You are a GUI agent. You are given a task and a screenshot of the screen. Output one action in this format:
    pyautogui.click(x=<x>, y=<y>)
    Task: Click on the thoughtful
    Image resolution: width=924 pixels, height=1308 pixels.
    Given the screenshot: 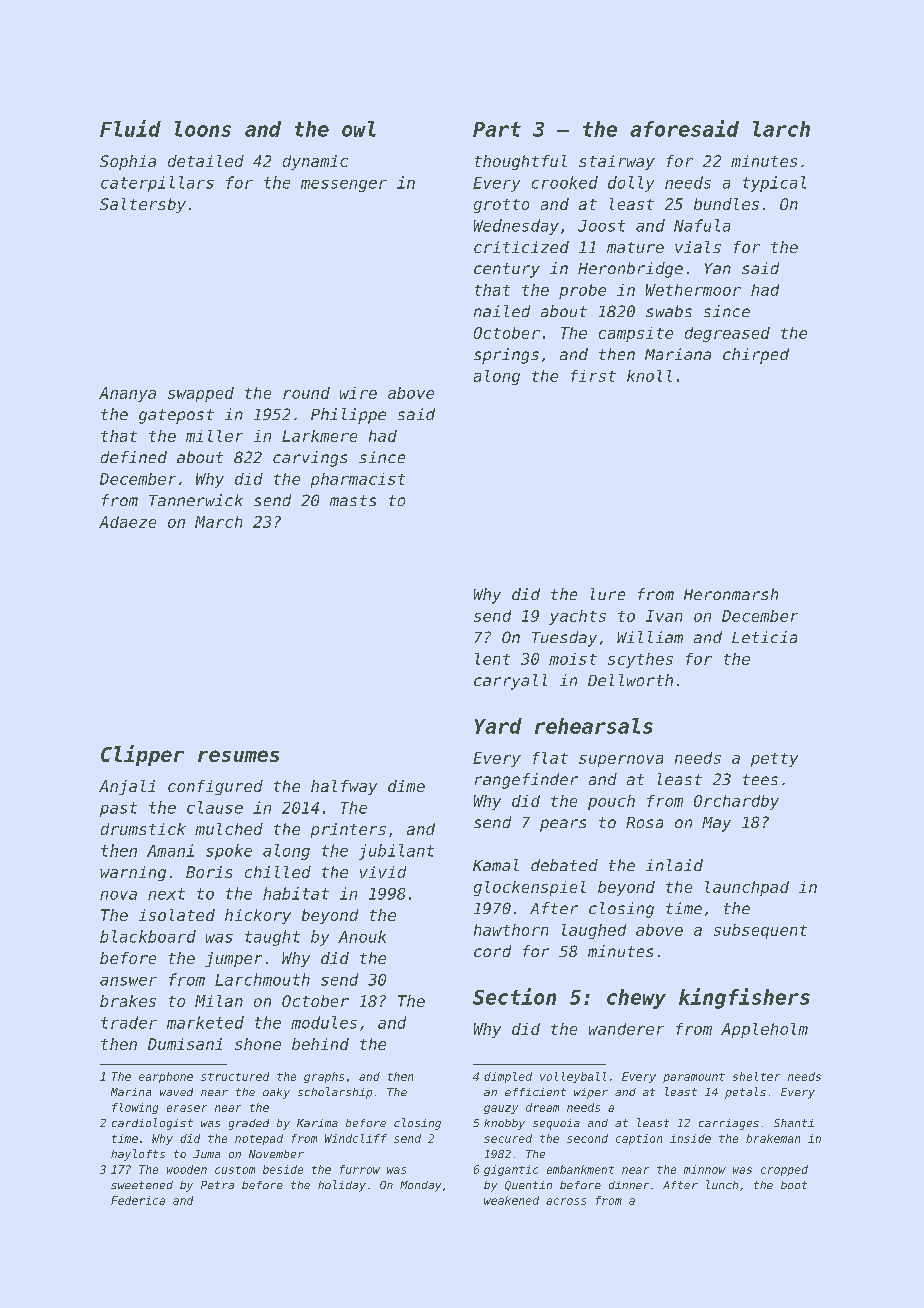 What is the action you would take?
    pyautogui.click(x=521, y=162)
